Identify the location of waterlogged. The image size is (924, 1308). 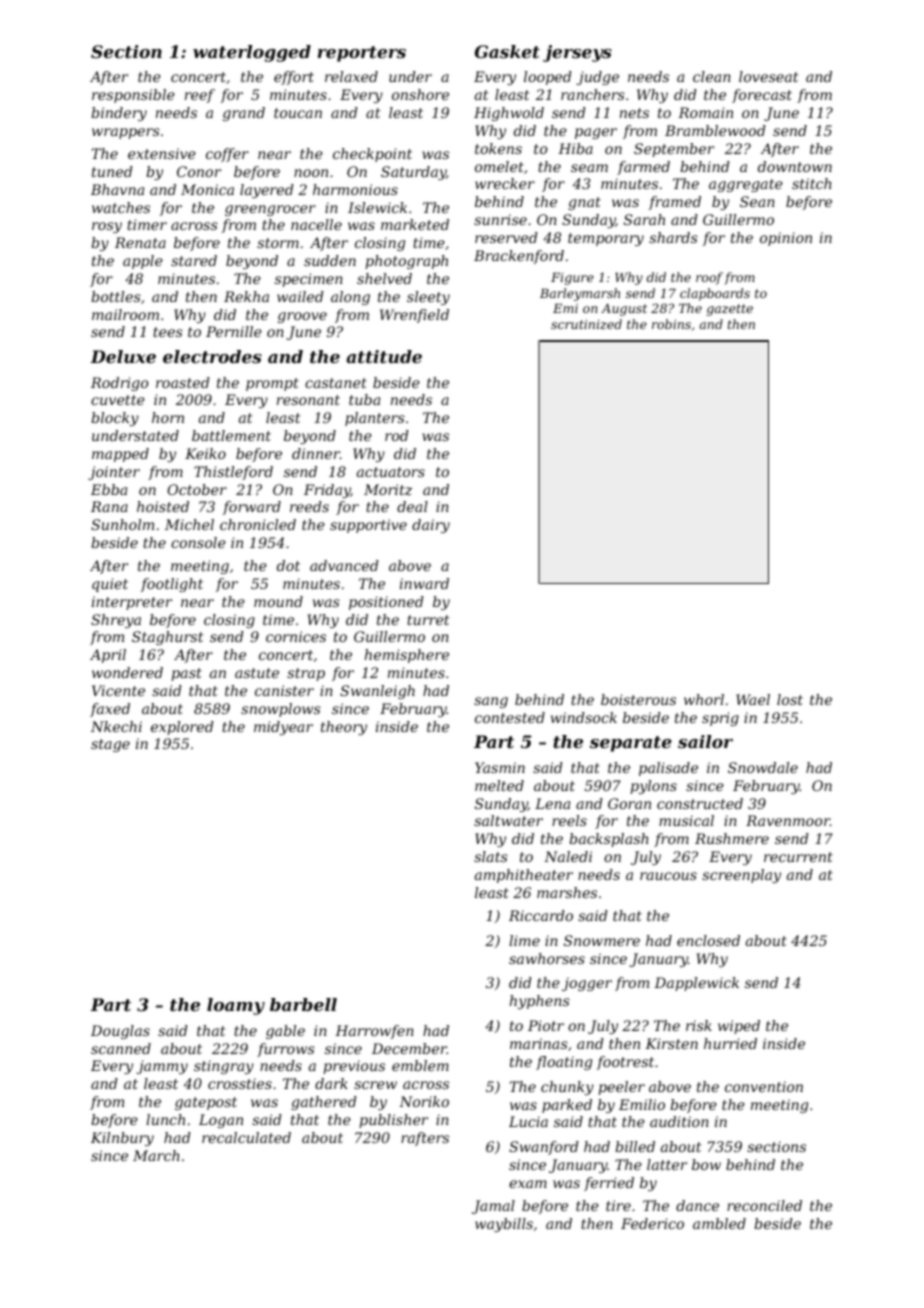
(252, 53).
